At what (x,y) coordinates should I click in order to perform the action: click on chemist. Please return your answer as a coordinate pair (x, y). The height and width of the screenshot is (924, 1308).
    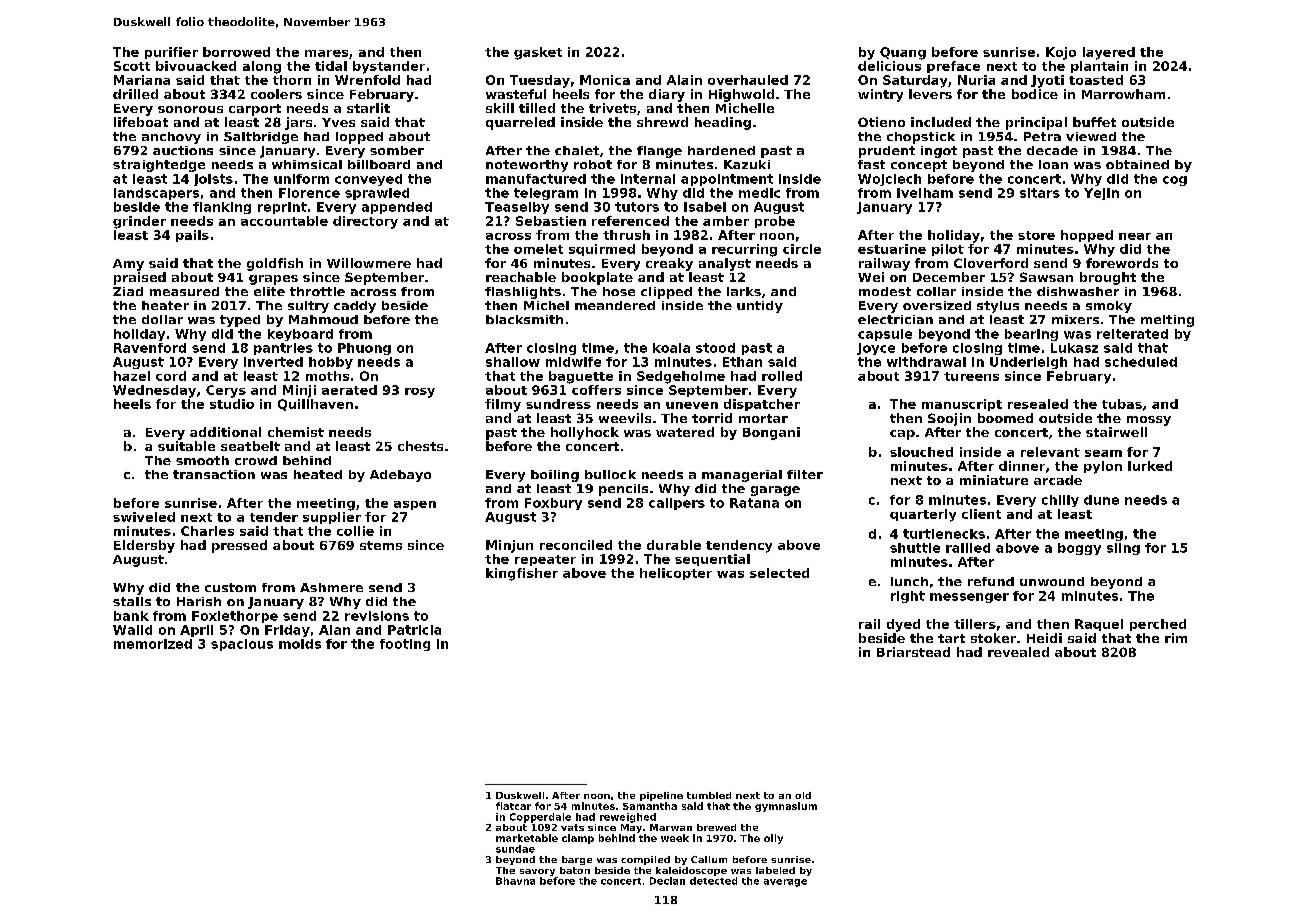
    Looking at the image, I should click on (296, 432).
